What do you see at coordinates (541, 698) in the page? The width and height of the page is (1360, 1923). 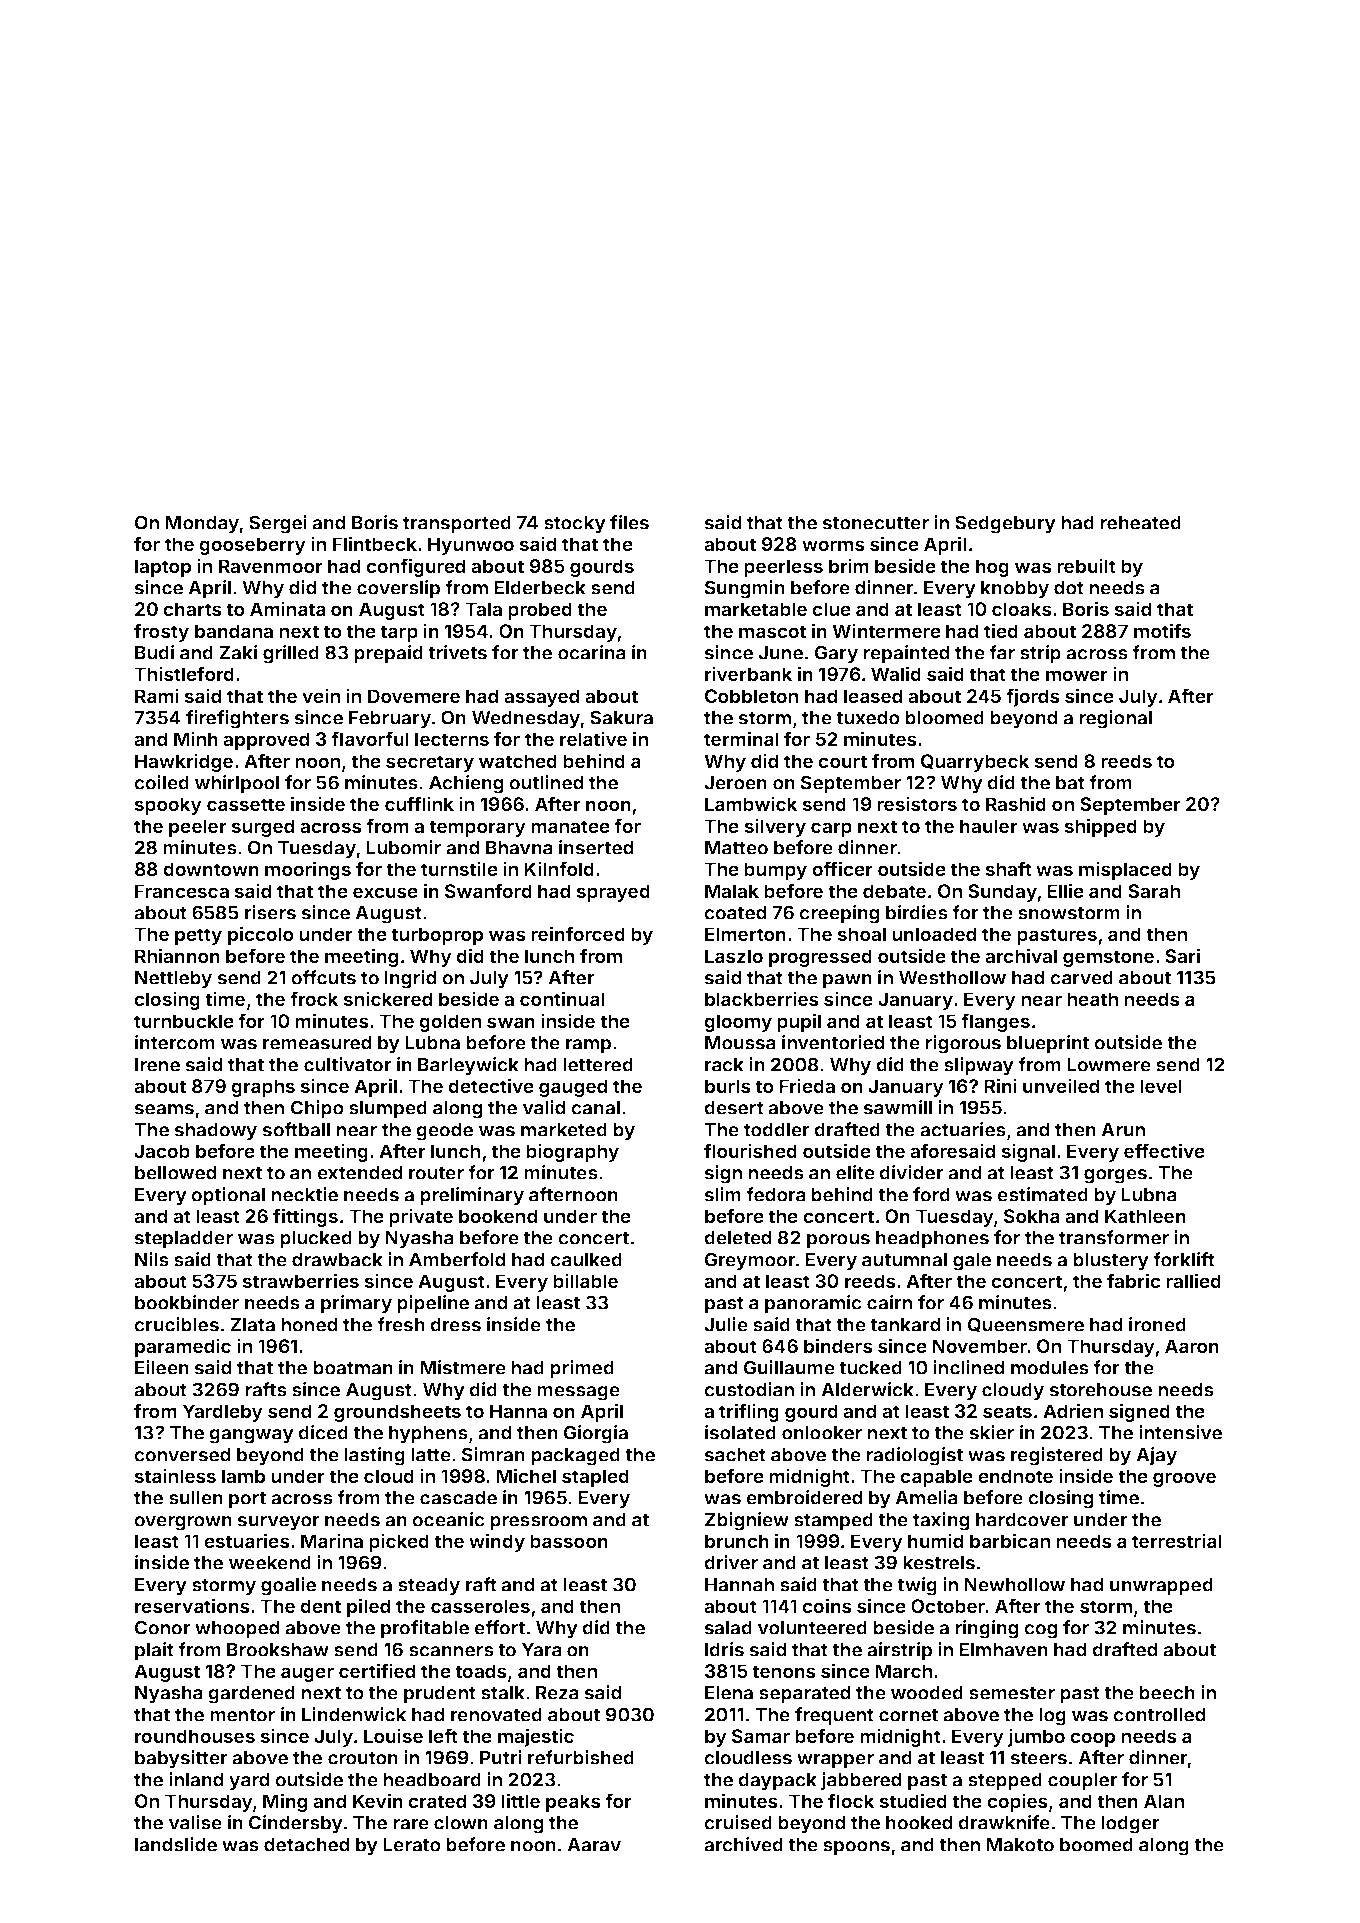 I see `assayed` at bounding box center [541, 698].
